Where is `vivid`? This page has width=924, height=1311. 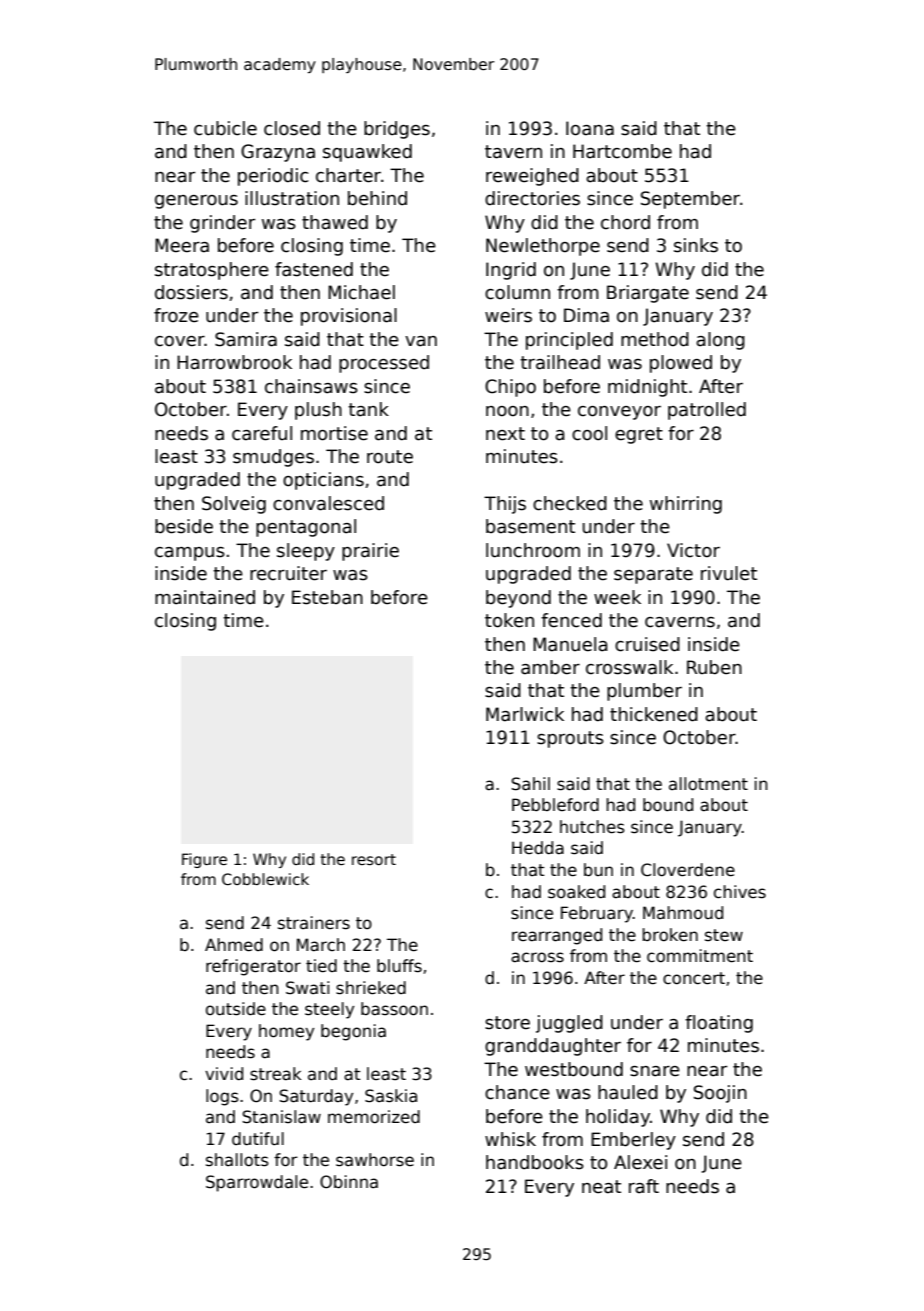
vivid is located at coordinates (224, 1074).
